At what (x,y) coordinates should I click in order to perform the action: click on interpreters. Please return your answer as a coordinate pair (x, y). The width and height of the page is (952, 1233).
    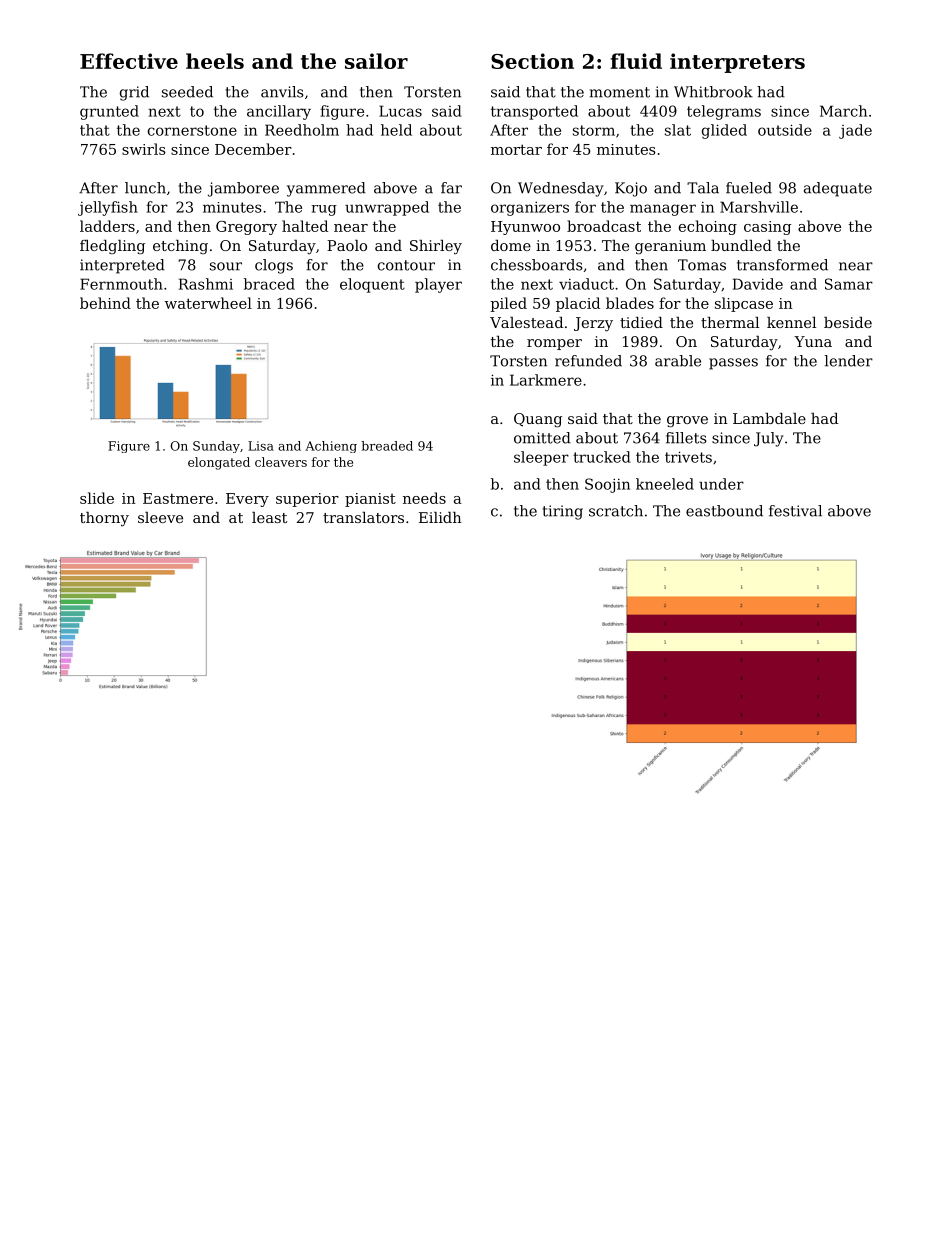
    Looking at the image, I should click on (737, 63).
